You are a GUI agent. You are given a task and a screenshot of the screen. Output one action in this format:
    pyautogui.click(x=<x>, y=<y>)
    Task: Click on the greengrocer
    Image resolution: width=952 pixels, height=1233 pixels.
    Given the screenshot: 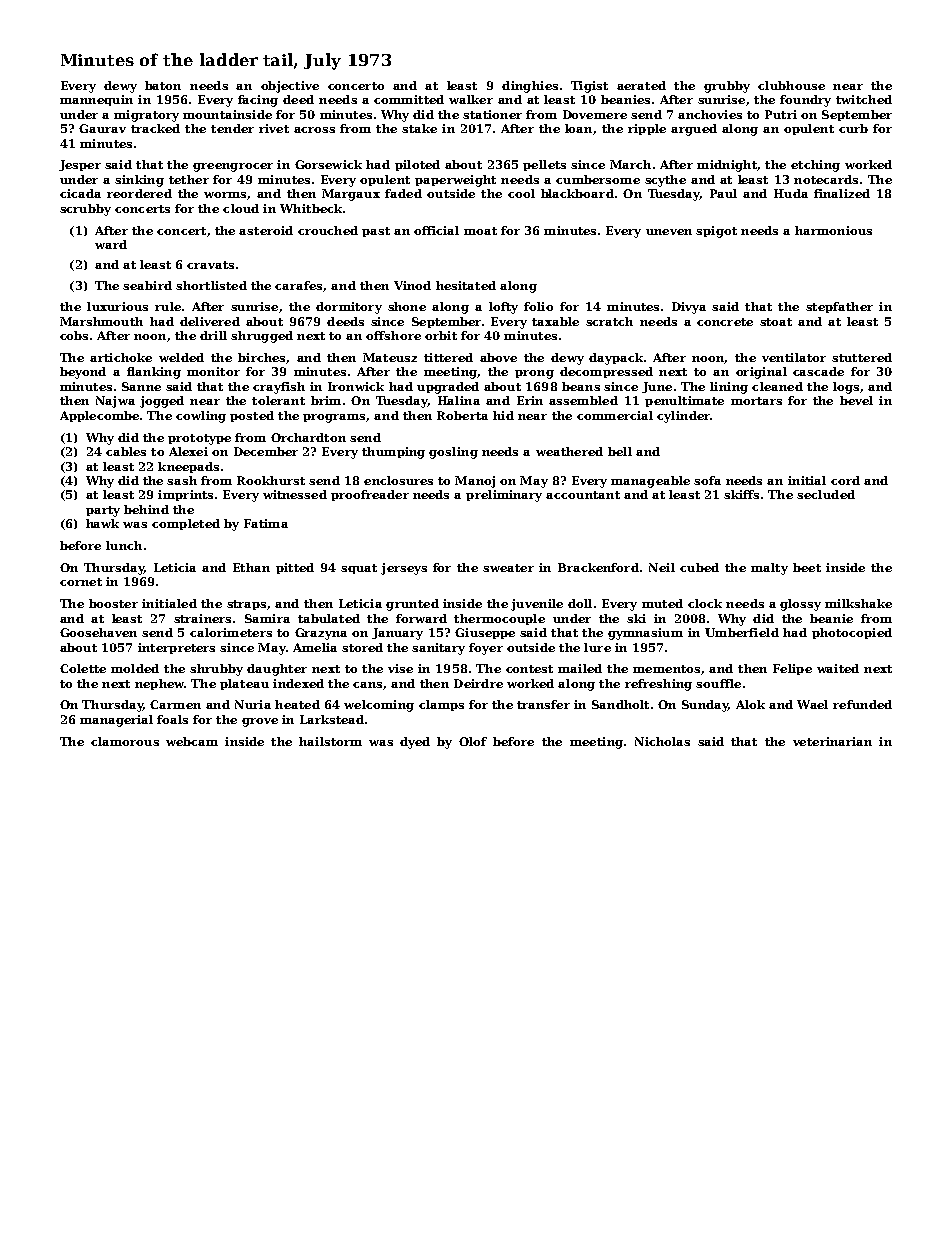 What is the action you would take?
    pyautogui.click(x=233, y=167)
